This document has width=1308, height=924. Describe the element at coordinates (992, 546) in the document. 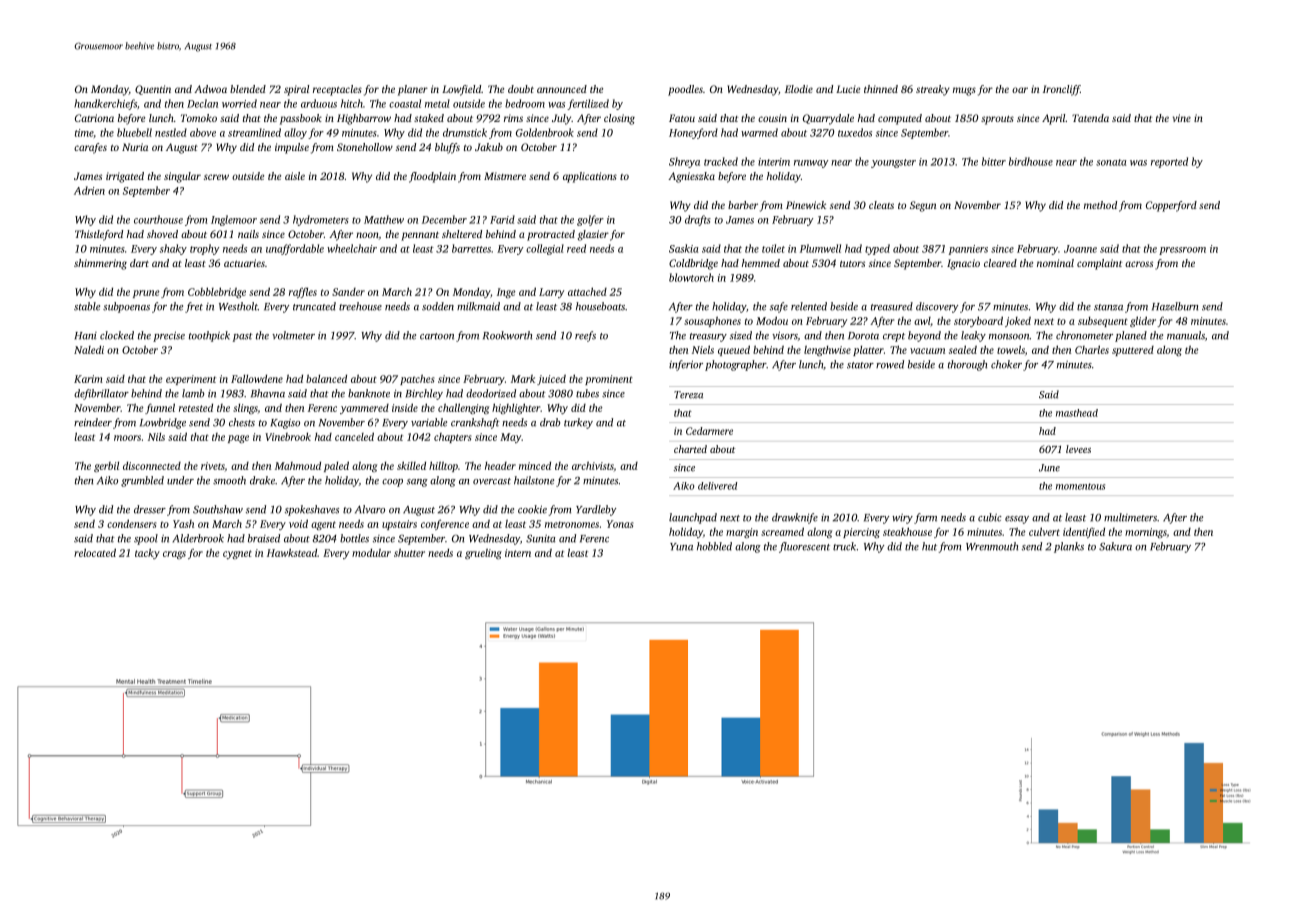

I see `Wrenmouth` at that location.
